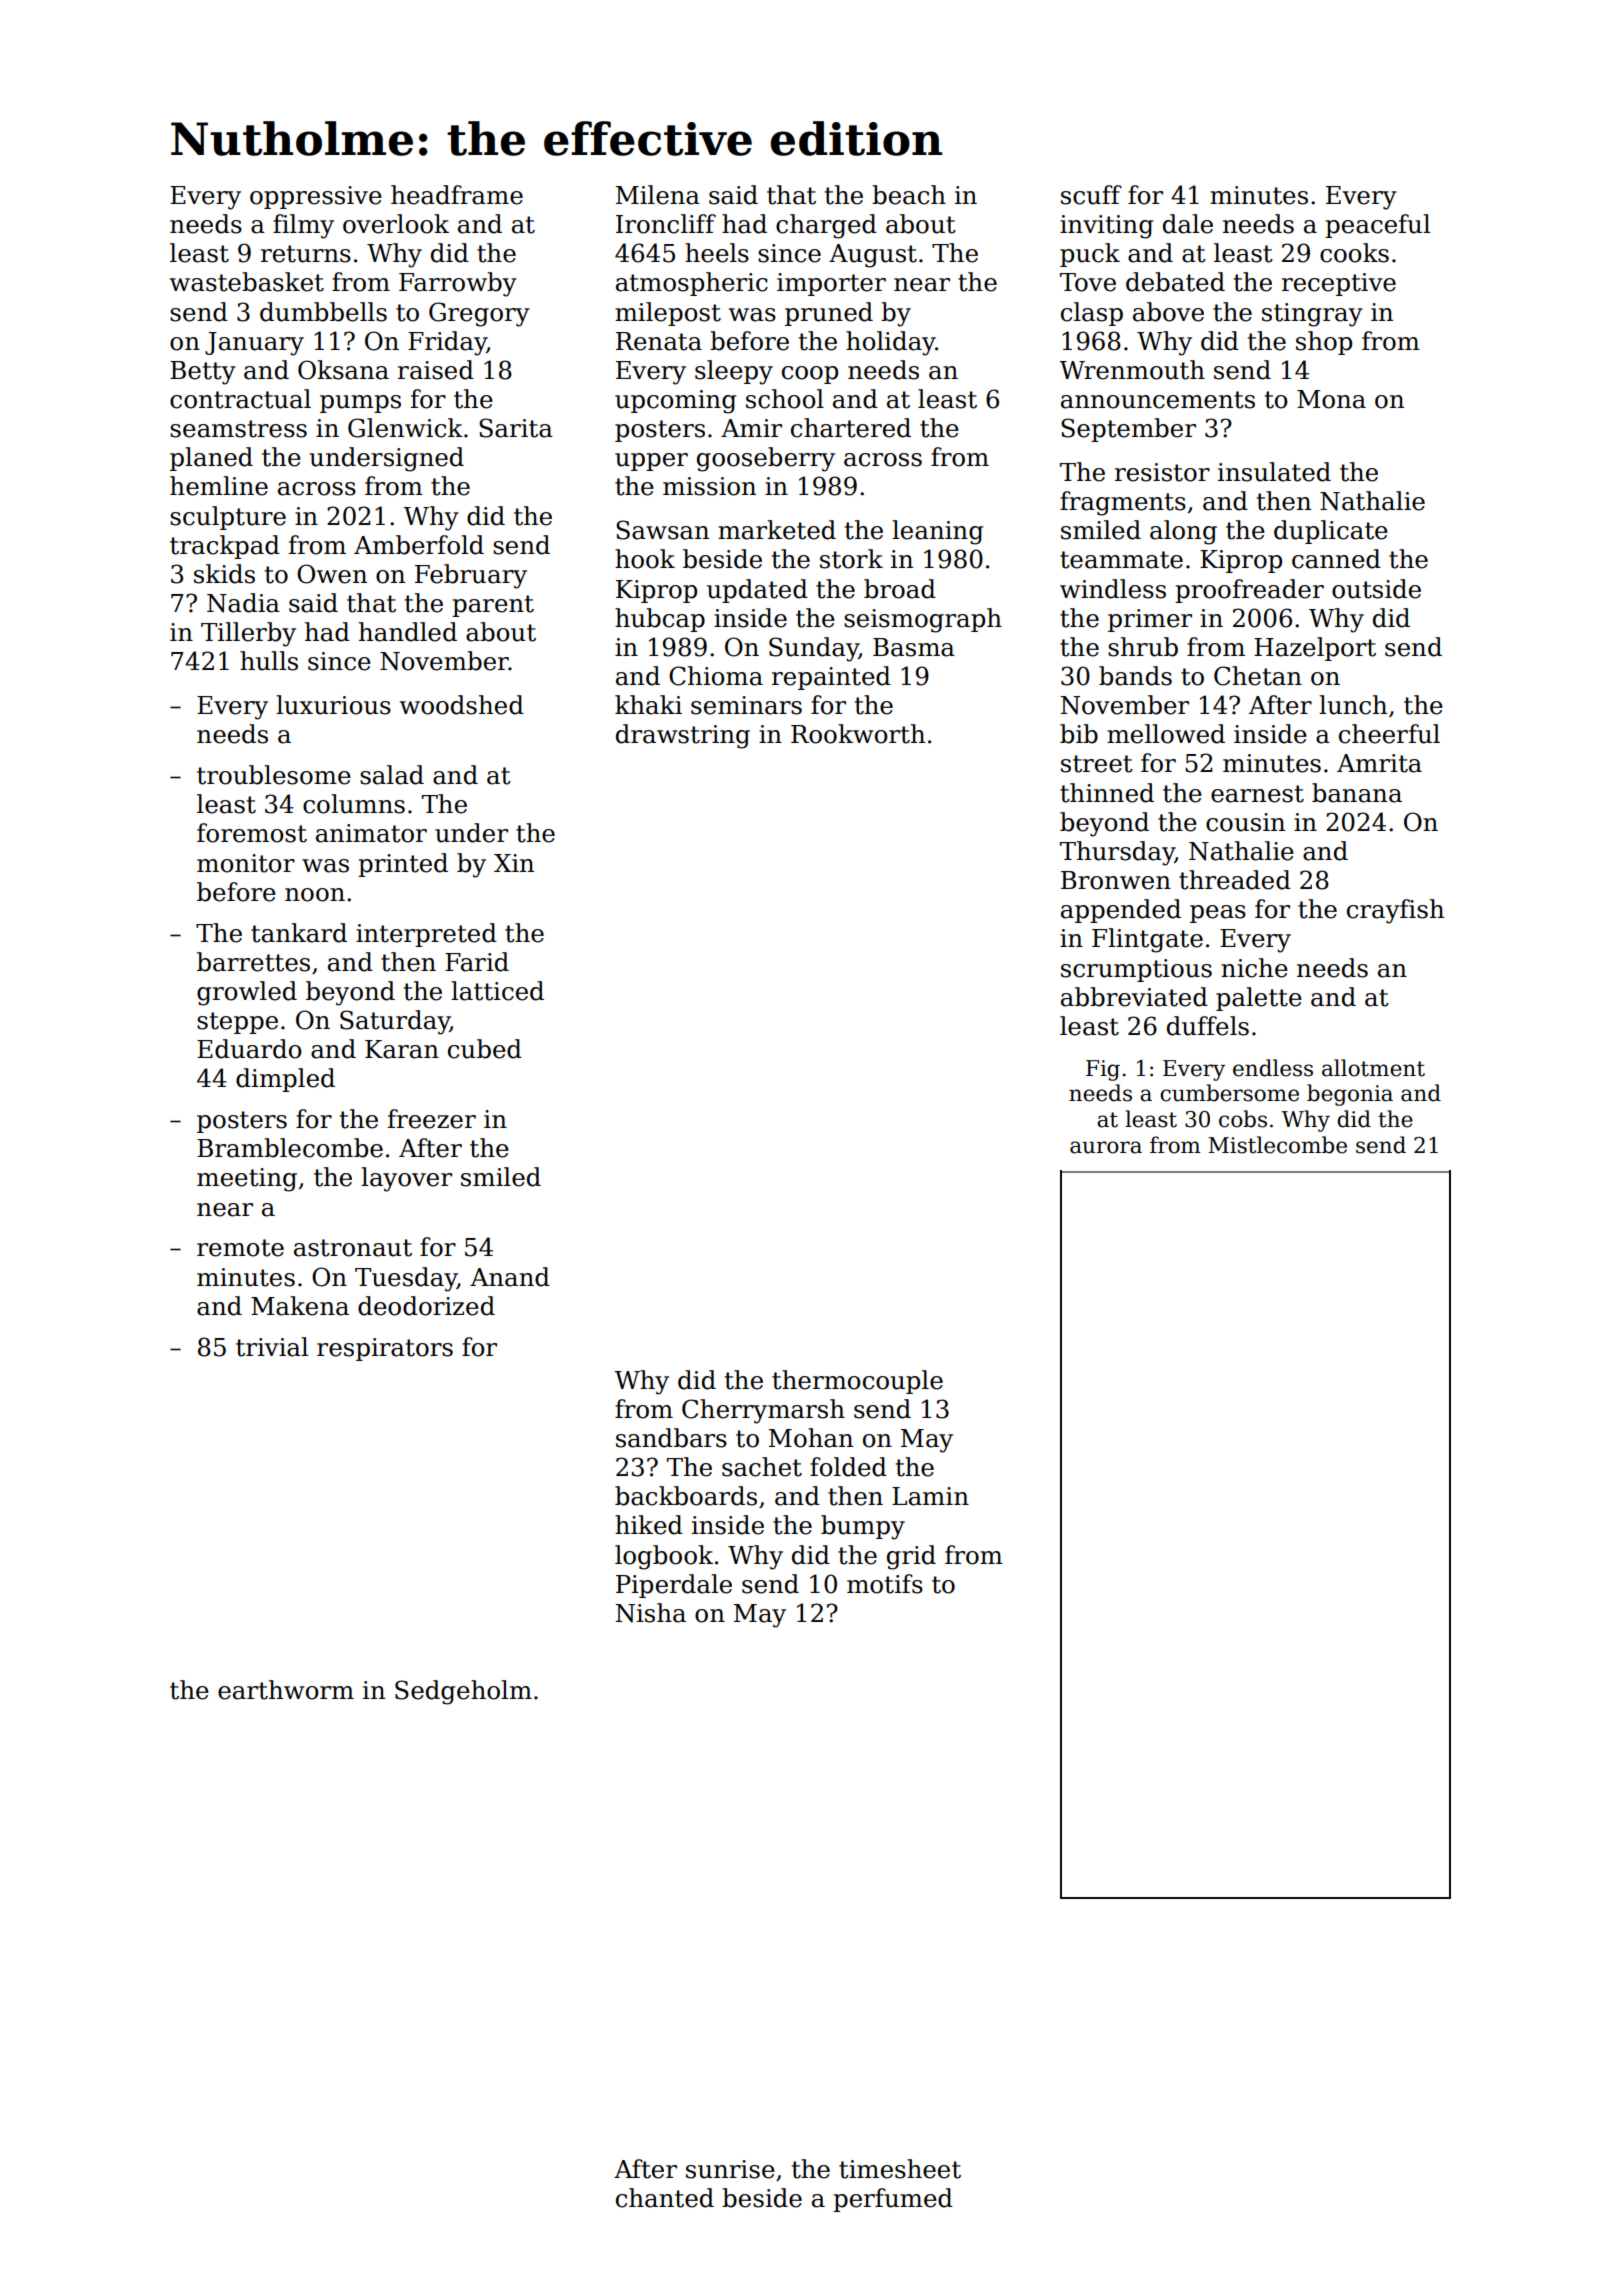 This document has width=1620, height=2292. Describe the element at coordinates (893, 2200) in the document. I see `perfumed` at that location.
